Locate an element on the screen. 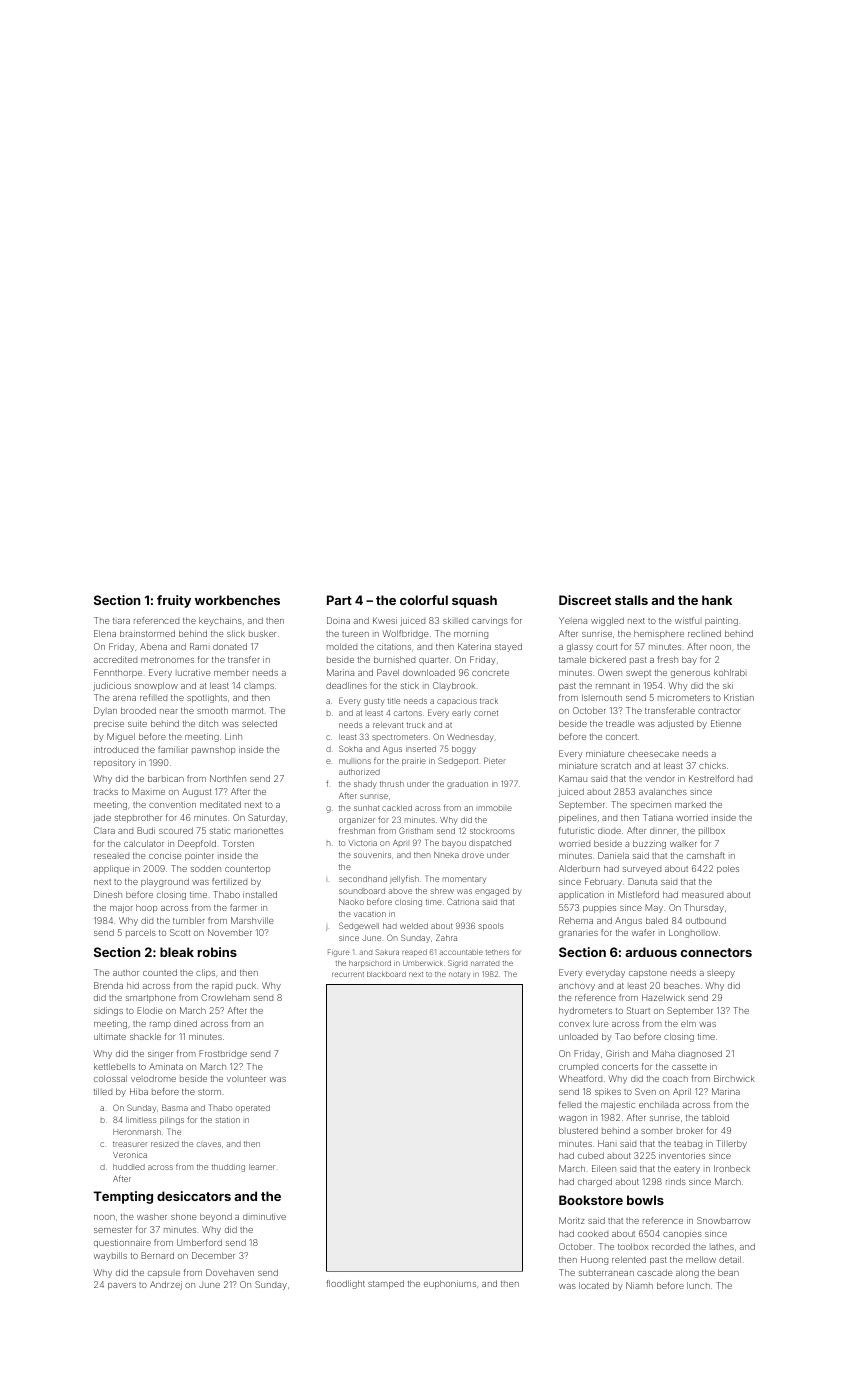 This screenshot has width=849, height=1400. stalls is located at coordinates (631, 600).
